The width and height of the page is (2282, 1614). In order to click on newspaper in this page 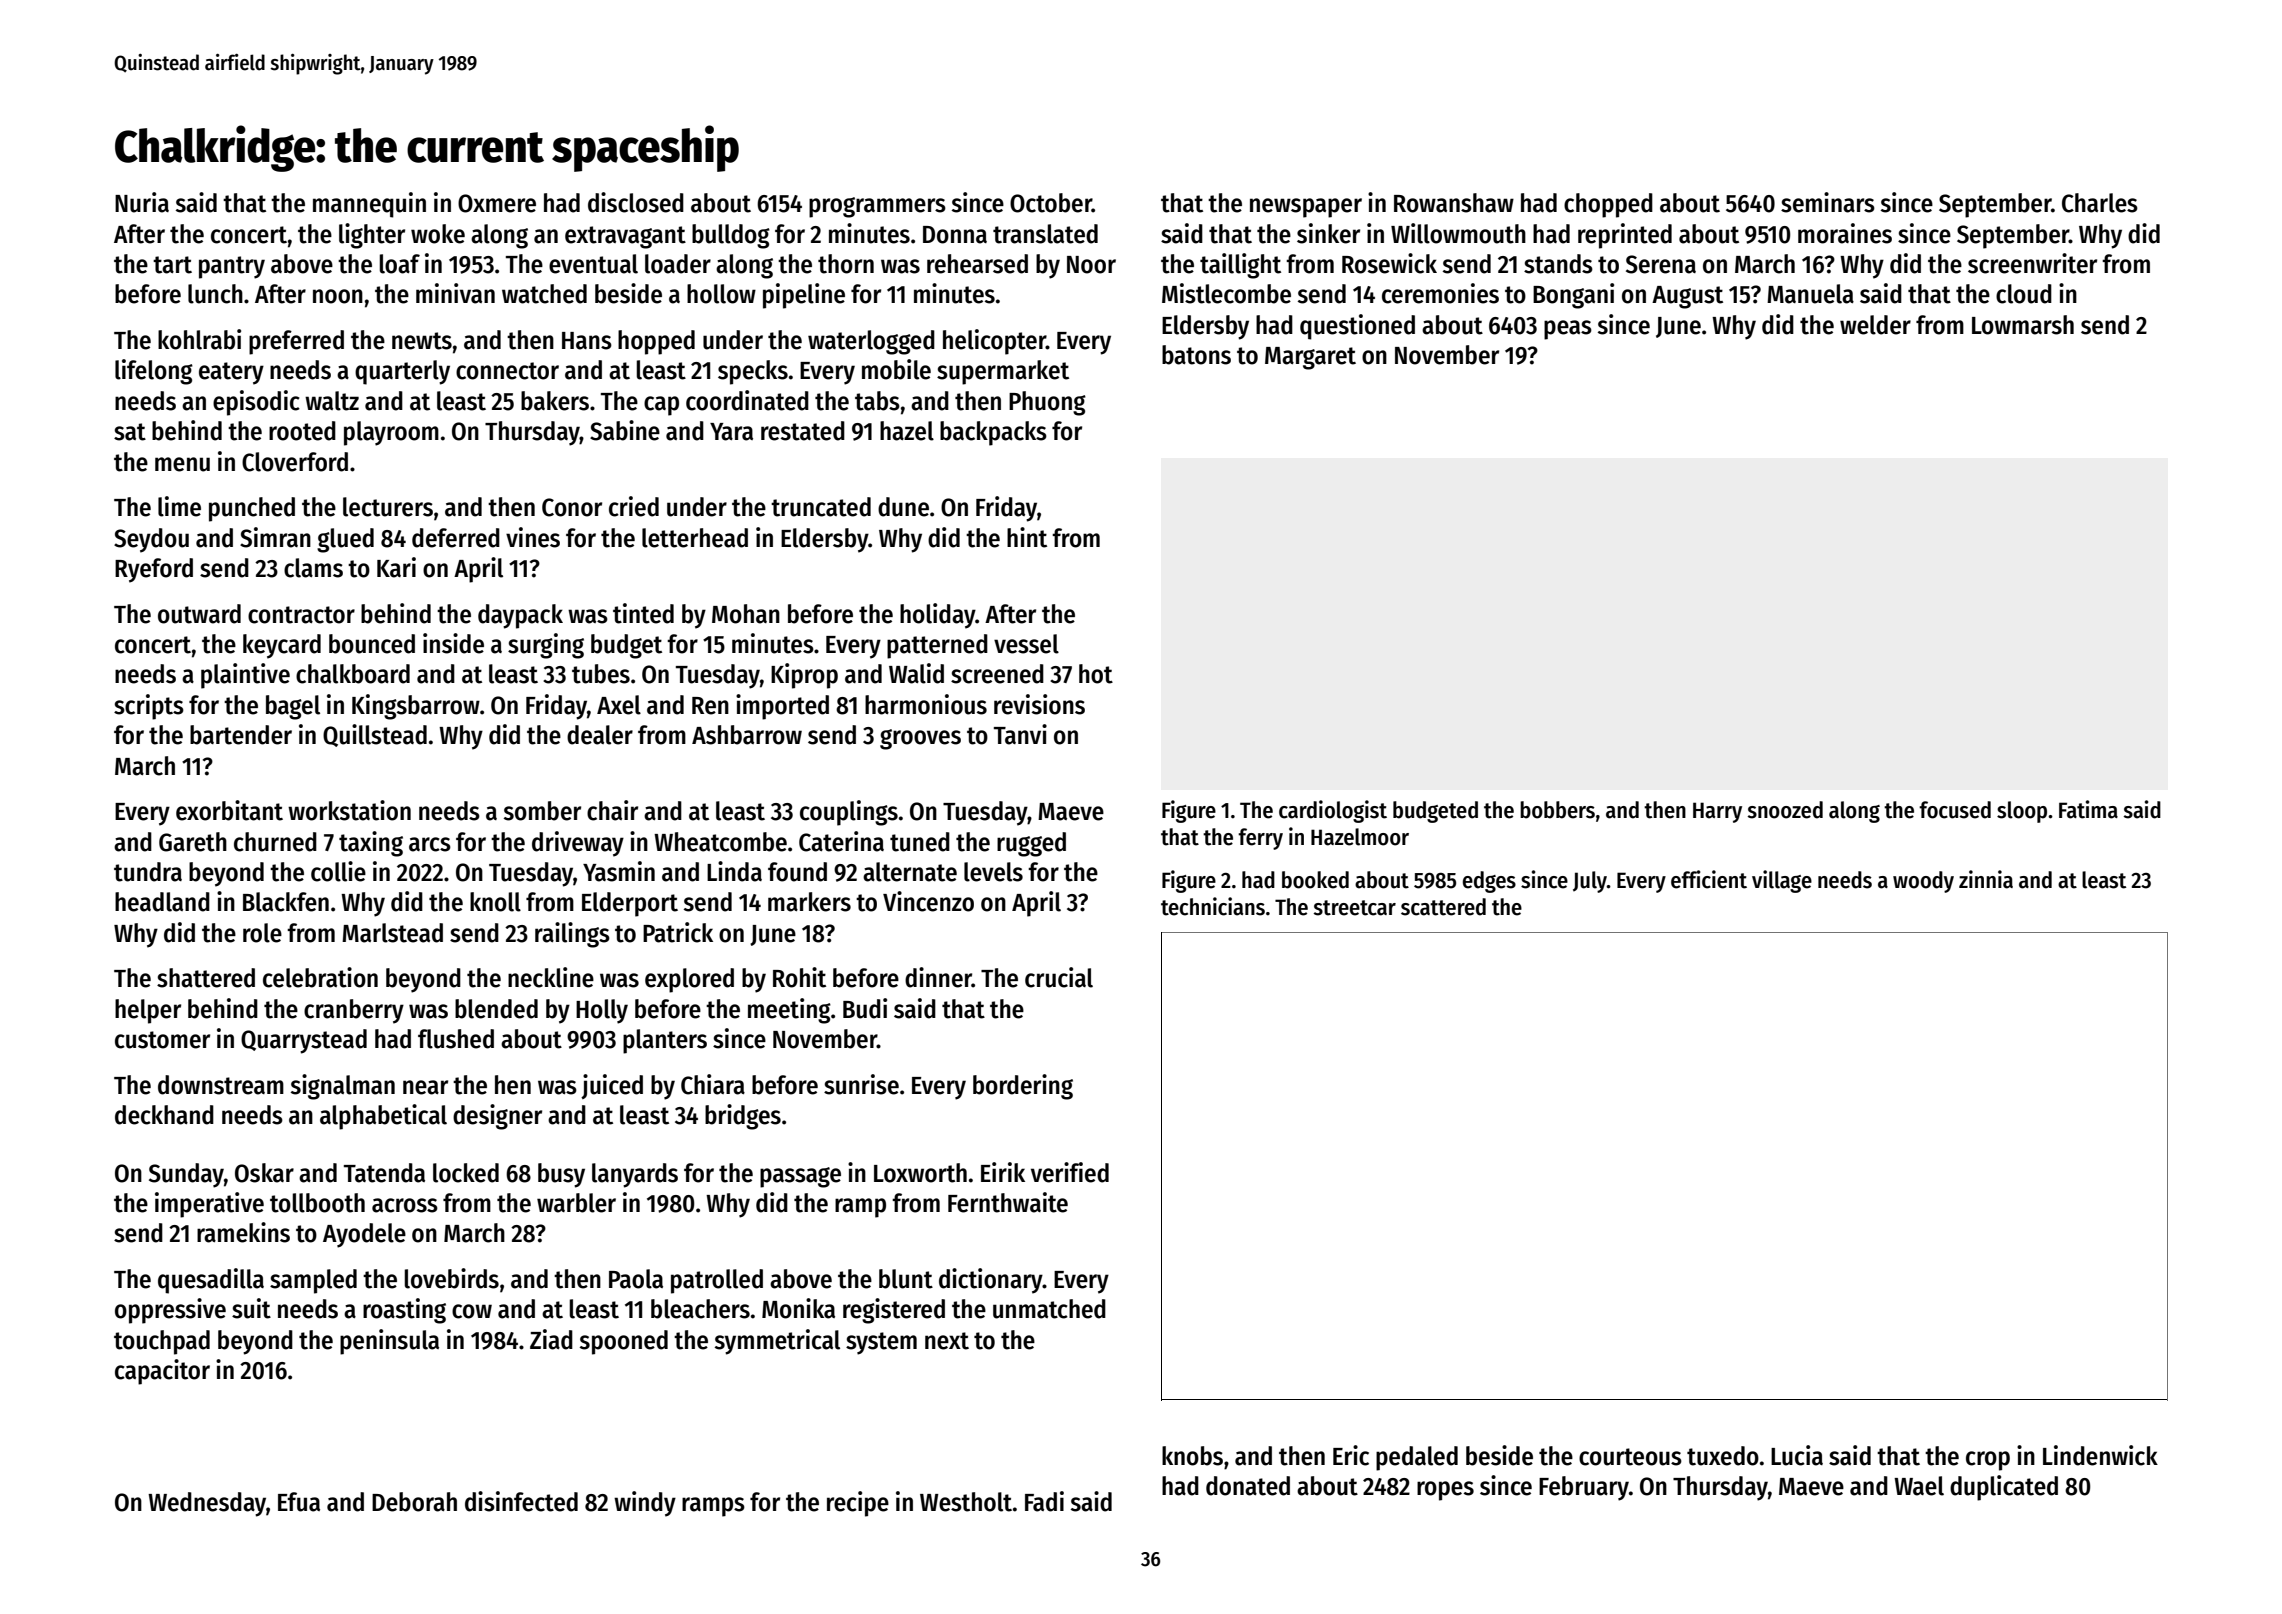, I will do `click(1306, 208)`.
